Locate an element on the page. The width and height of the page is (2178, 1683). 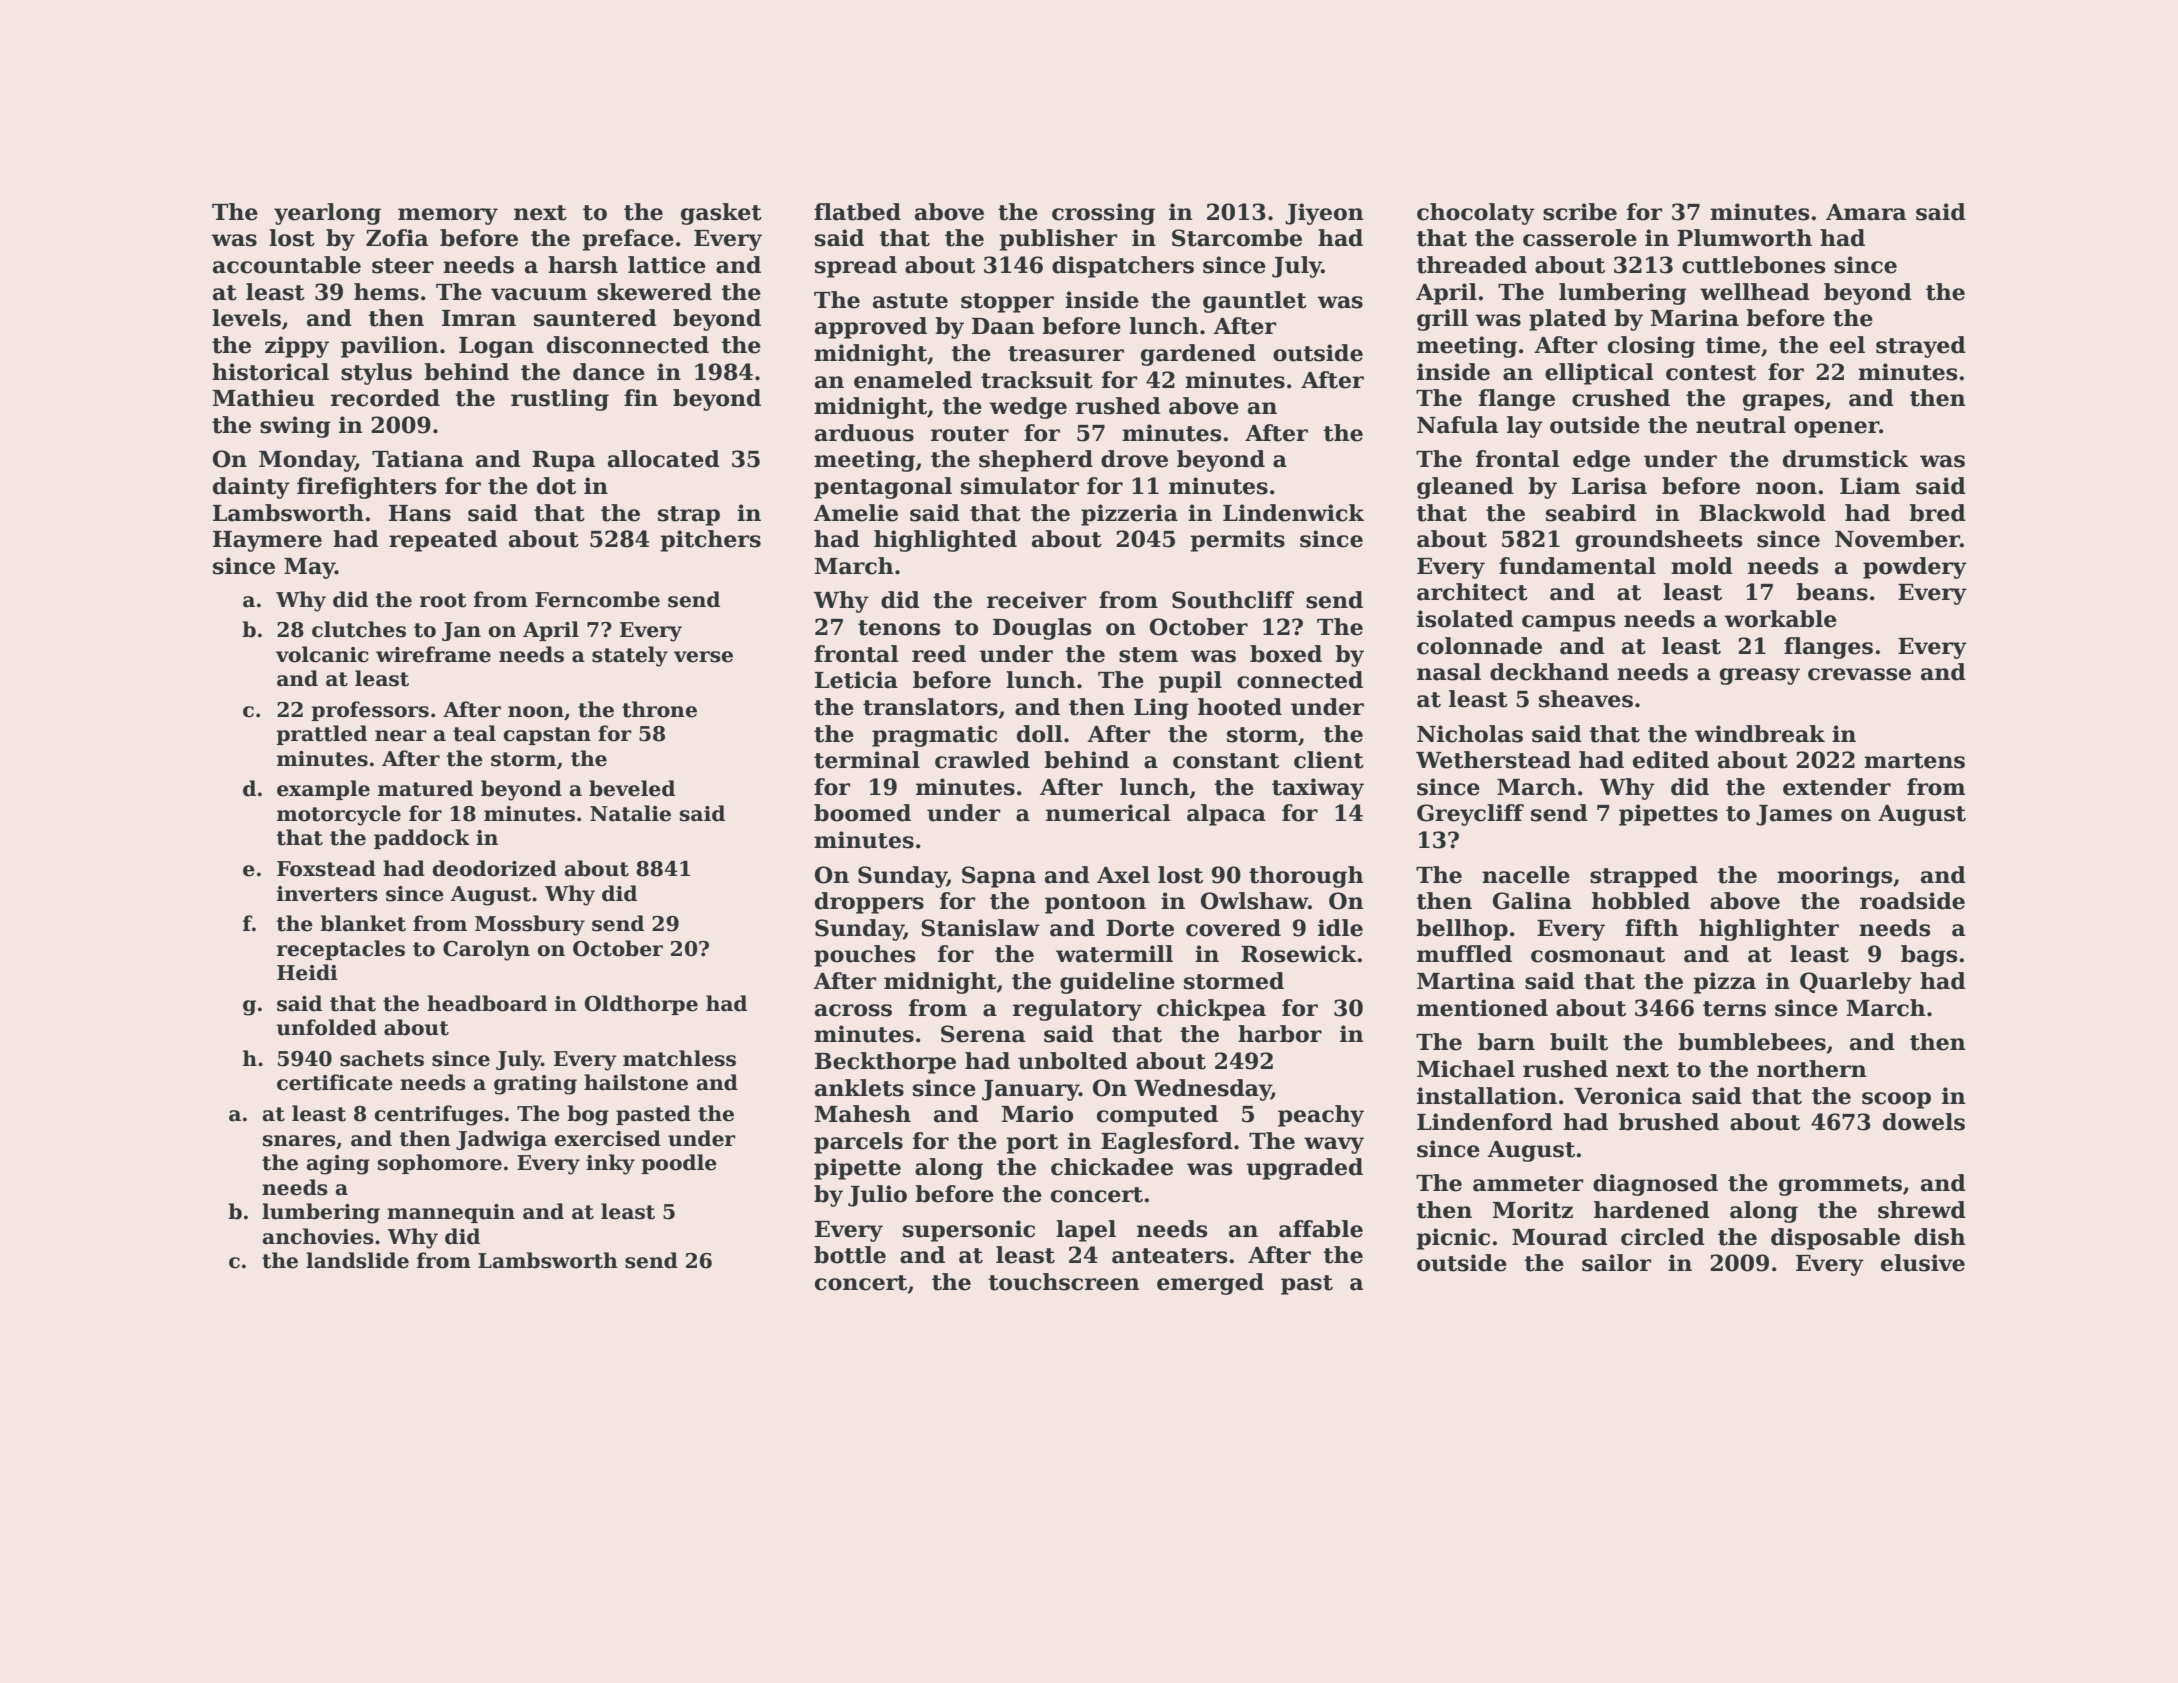
highlighter is located at coordinates (1769, 930).
